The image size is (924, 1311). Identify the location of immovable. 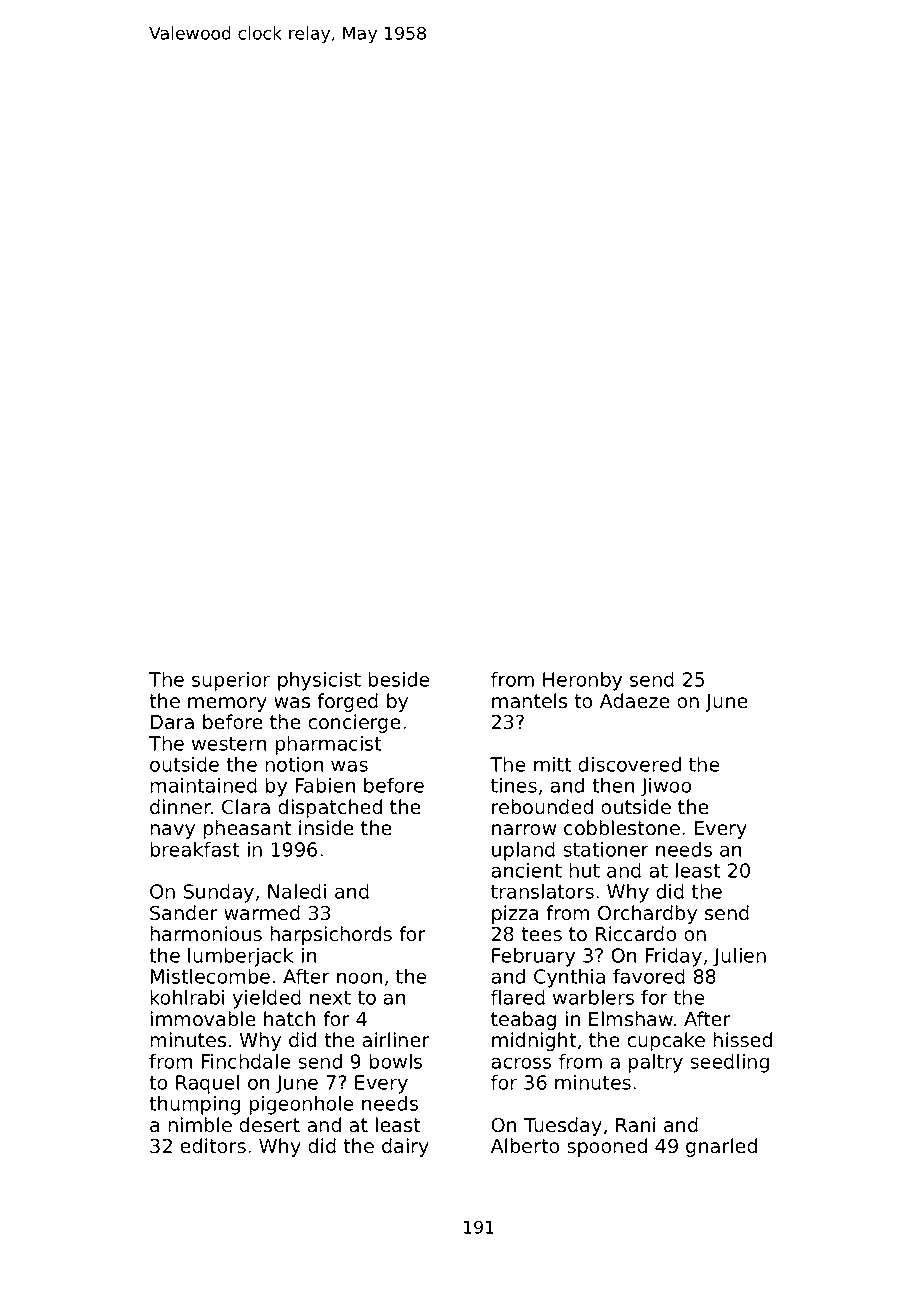
(203, 1019).
